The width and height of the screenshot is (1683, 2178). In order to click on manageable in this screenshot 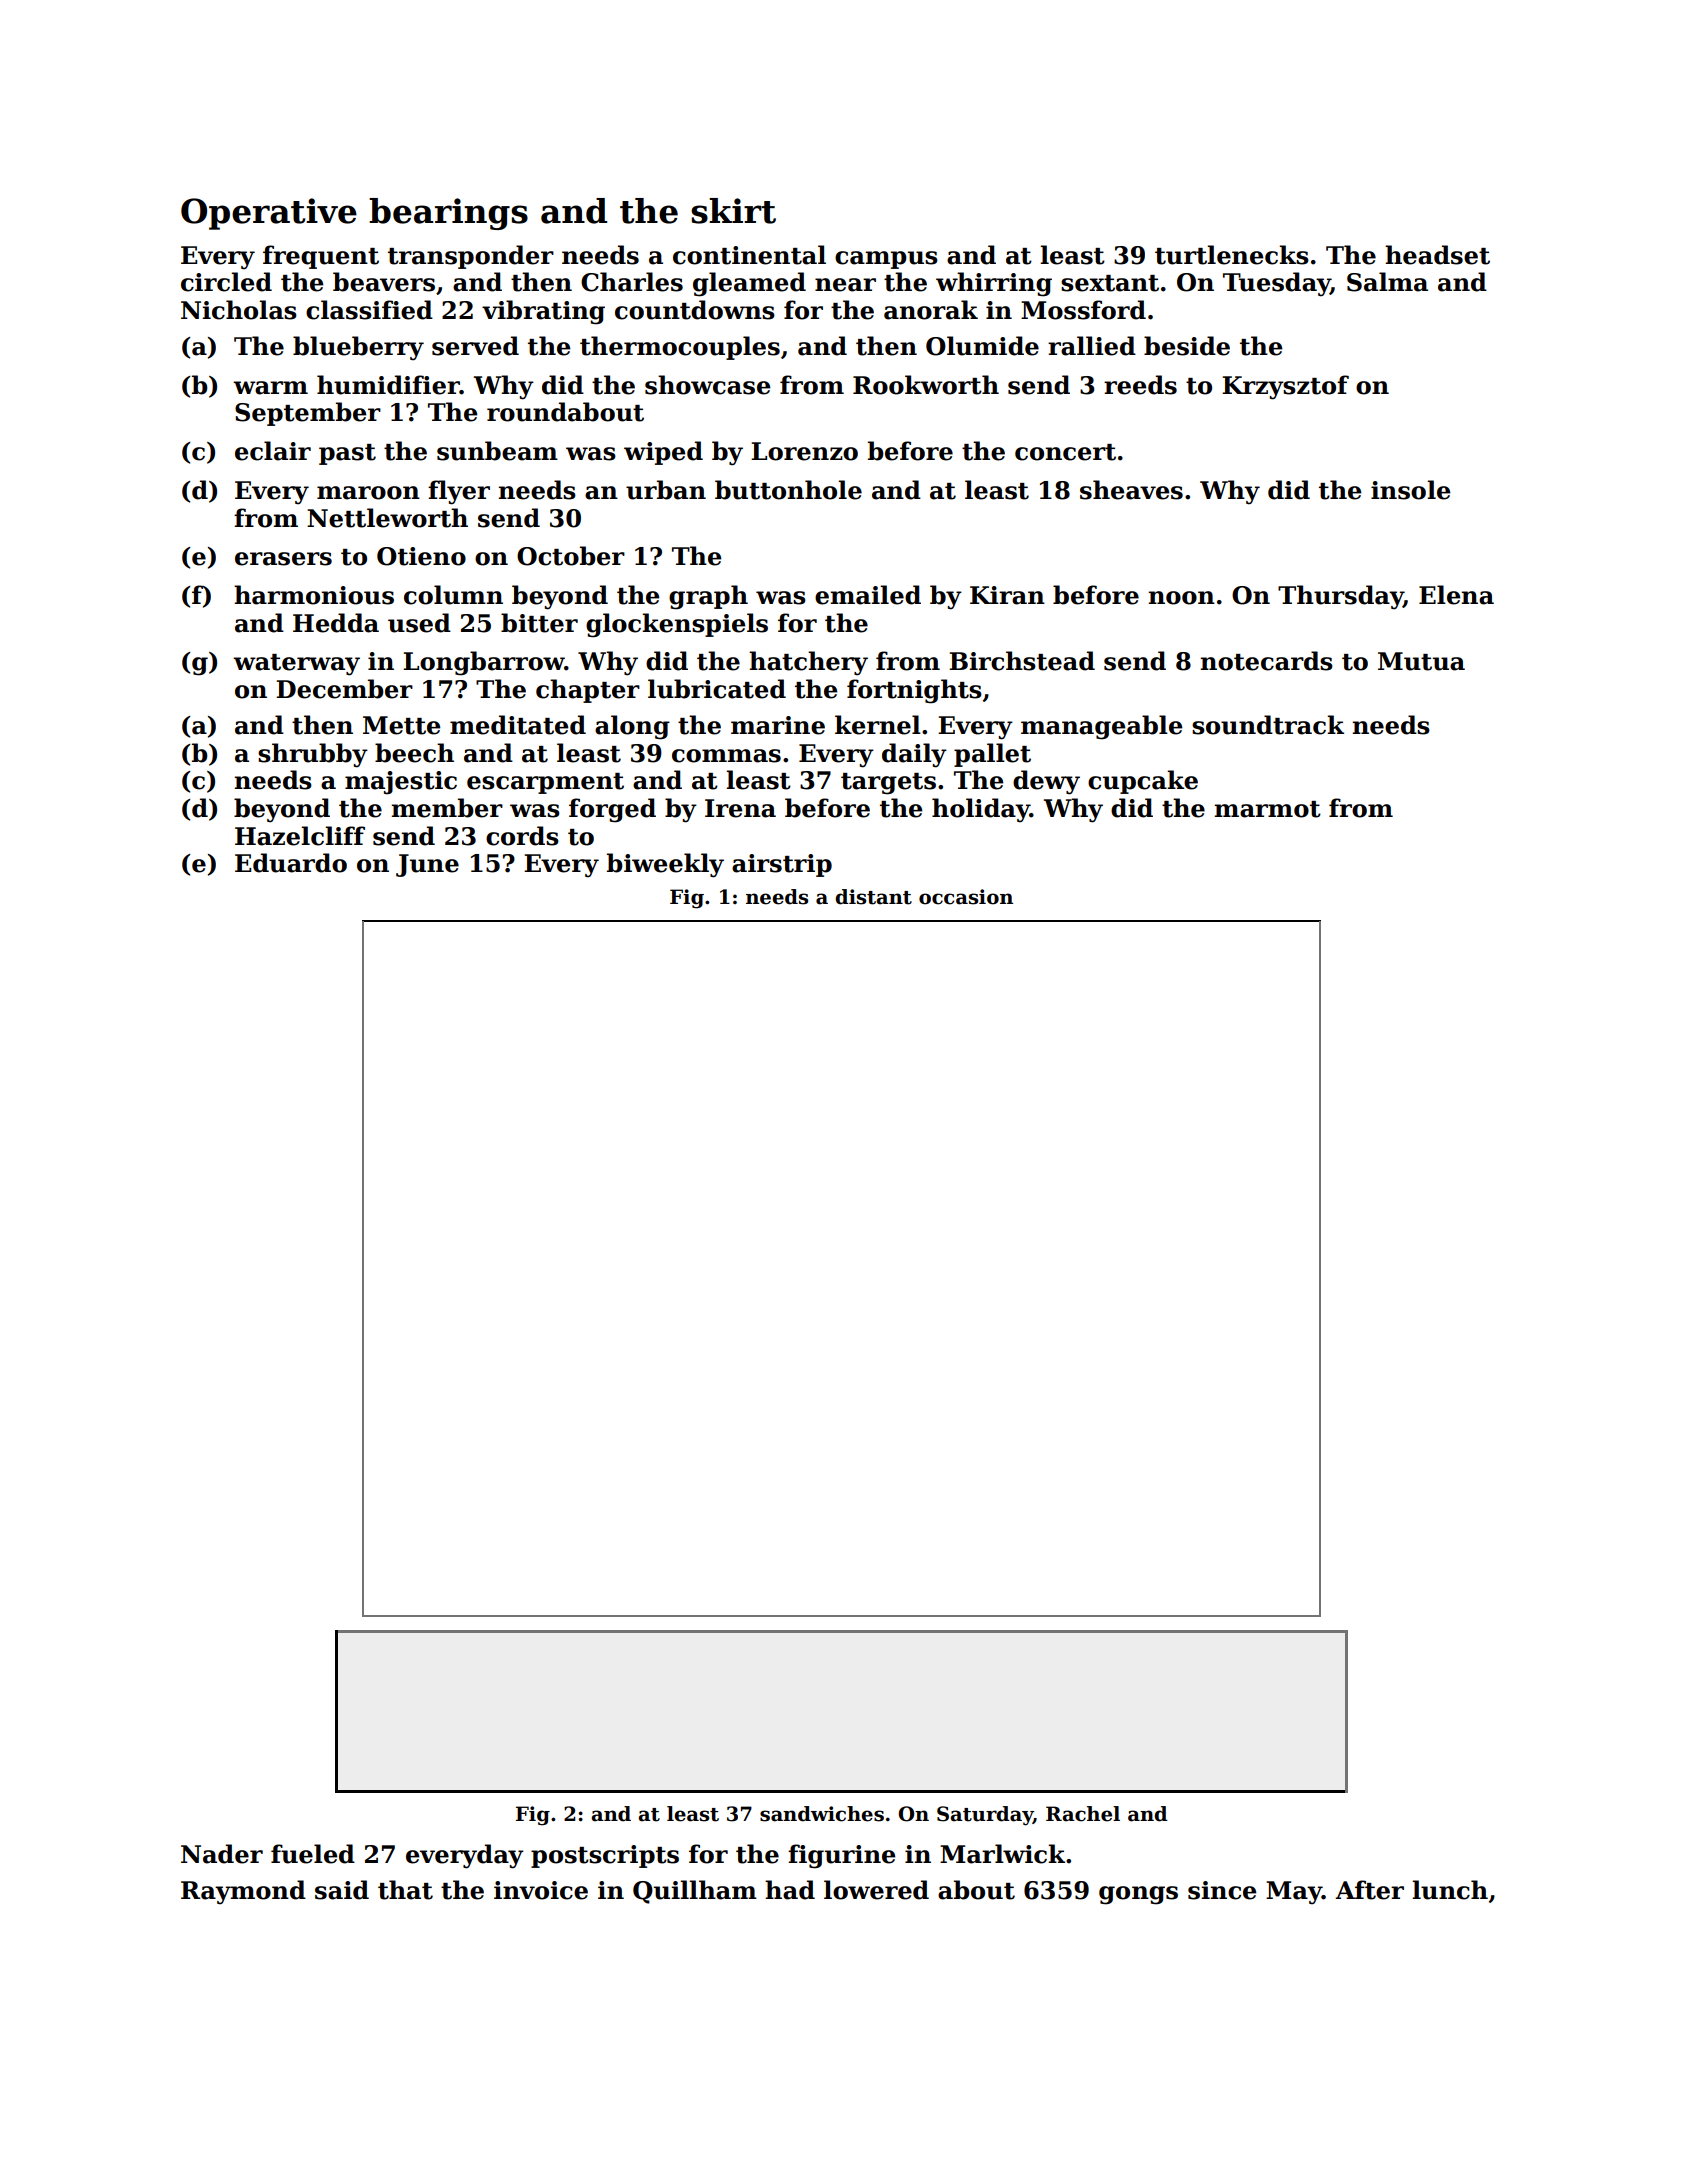, I will do `click(1101, 727)`.
